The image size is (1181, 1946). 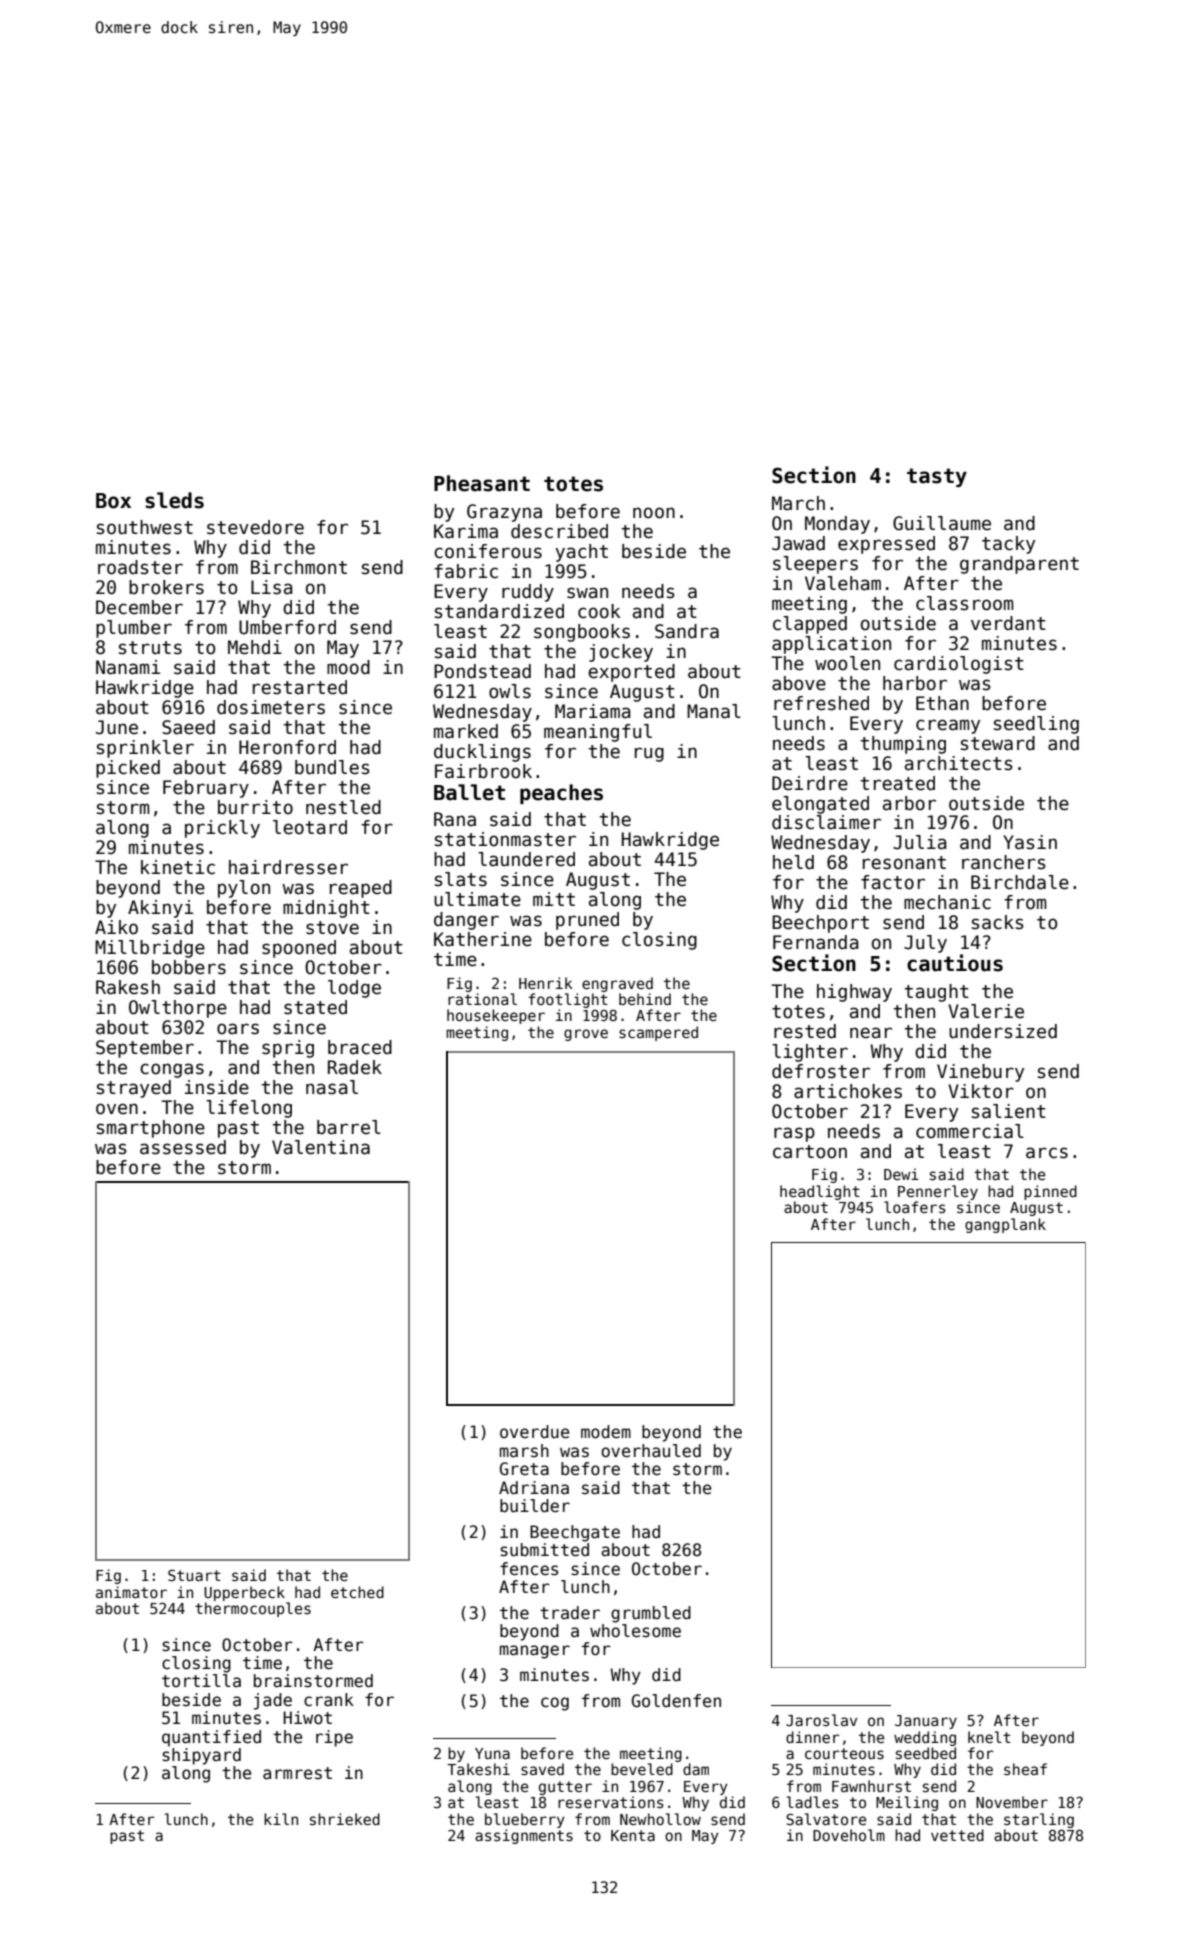 What do you see at coordinates (871, 1786) in the screenshot?
I see `Fawnhurst` at bounding box center [871, 1786].
